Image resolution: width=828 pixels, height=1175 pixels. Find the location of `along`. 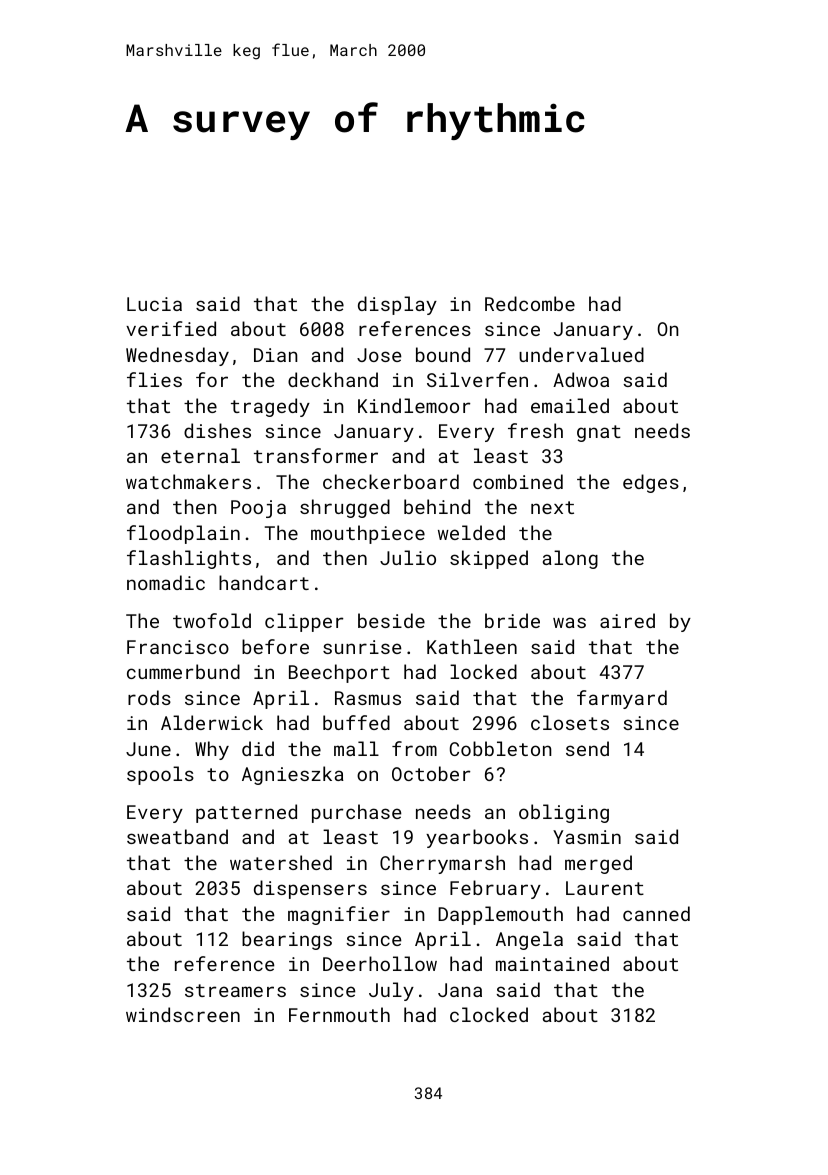

along is located at coordinates (570, 559).
